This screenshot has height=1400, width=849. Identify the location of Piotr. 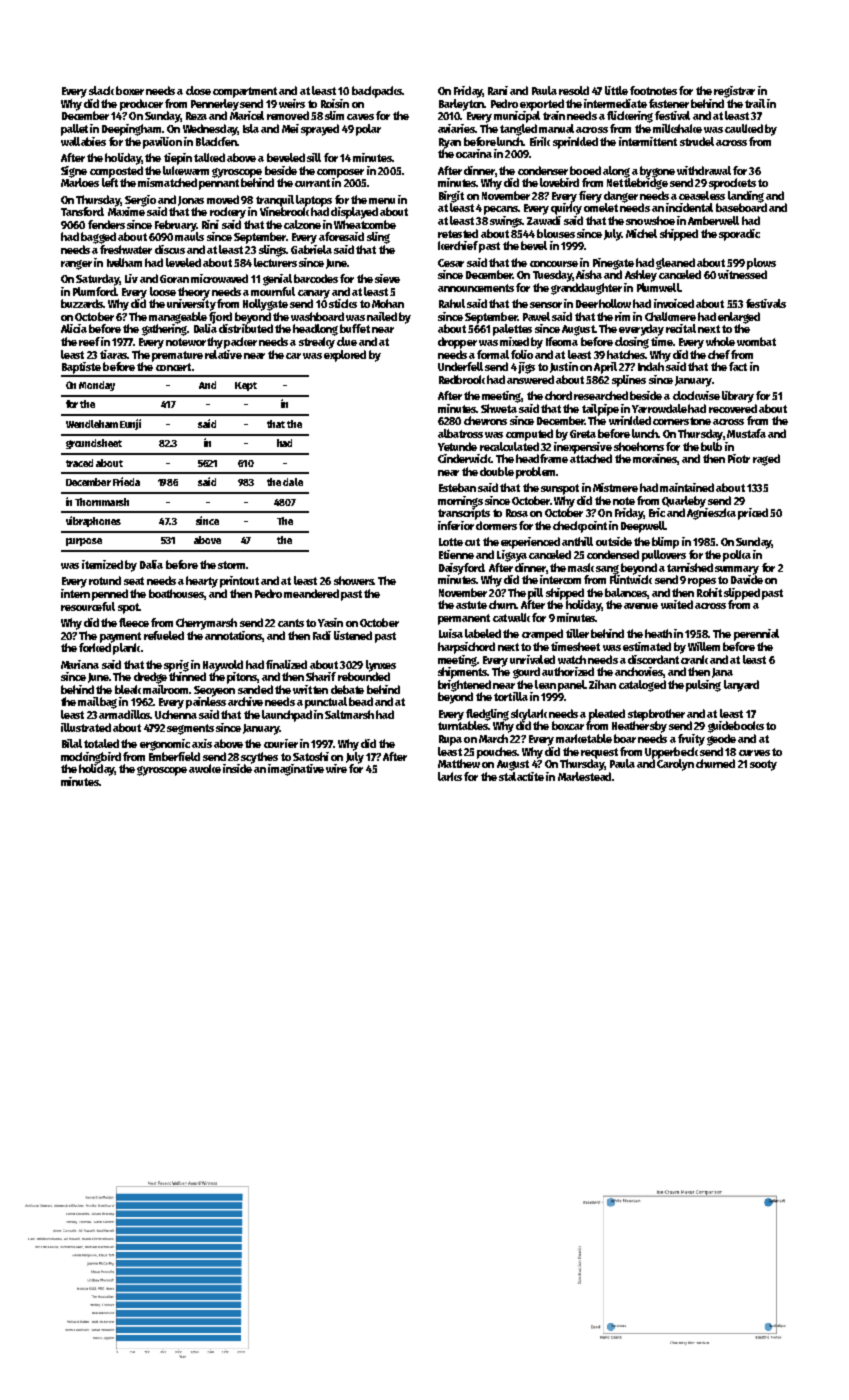
(739, 458).
